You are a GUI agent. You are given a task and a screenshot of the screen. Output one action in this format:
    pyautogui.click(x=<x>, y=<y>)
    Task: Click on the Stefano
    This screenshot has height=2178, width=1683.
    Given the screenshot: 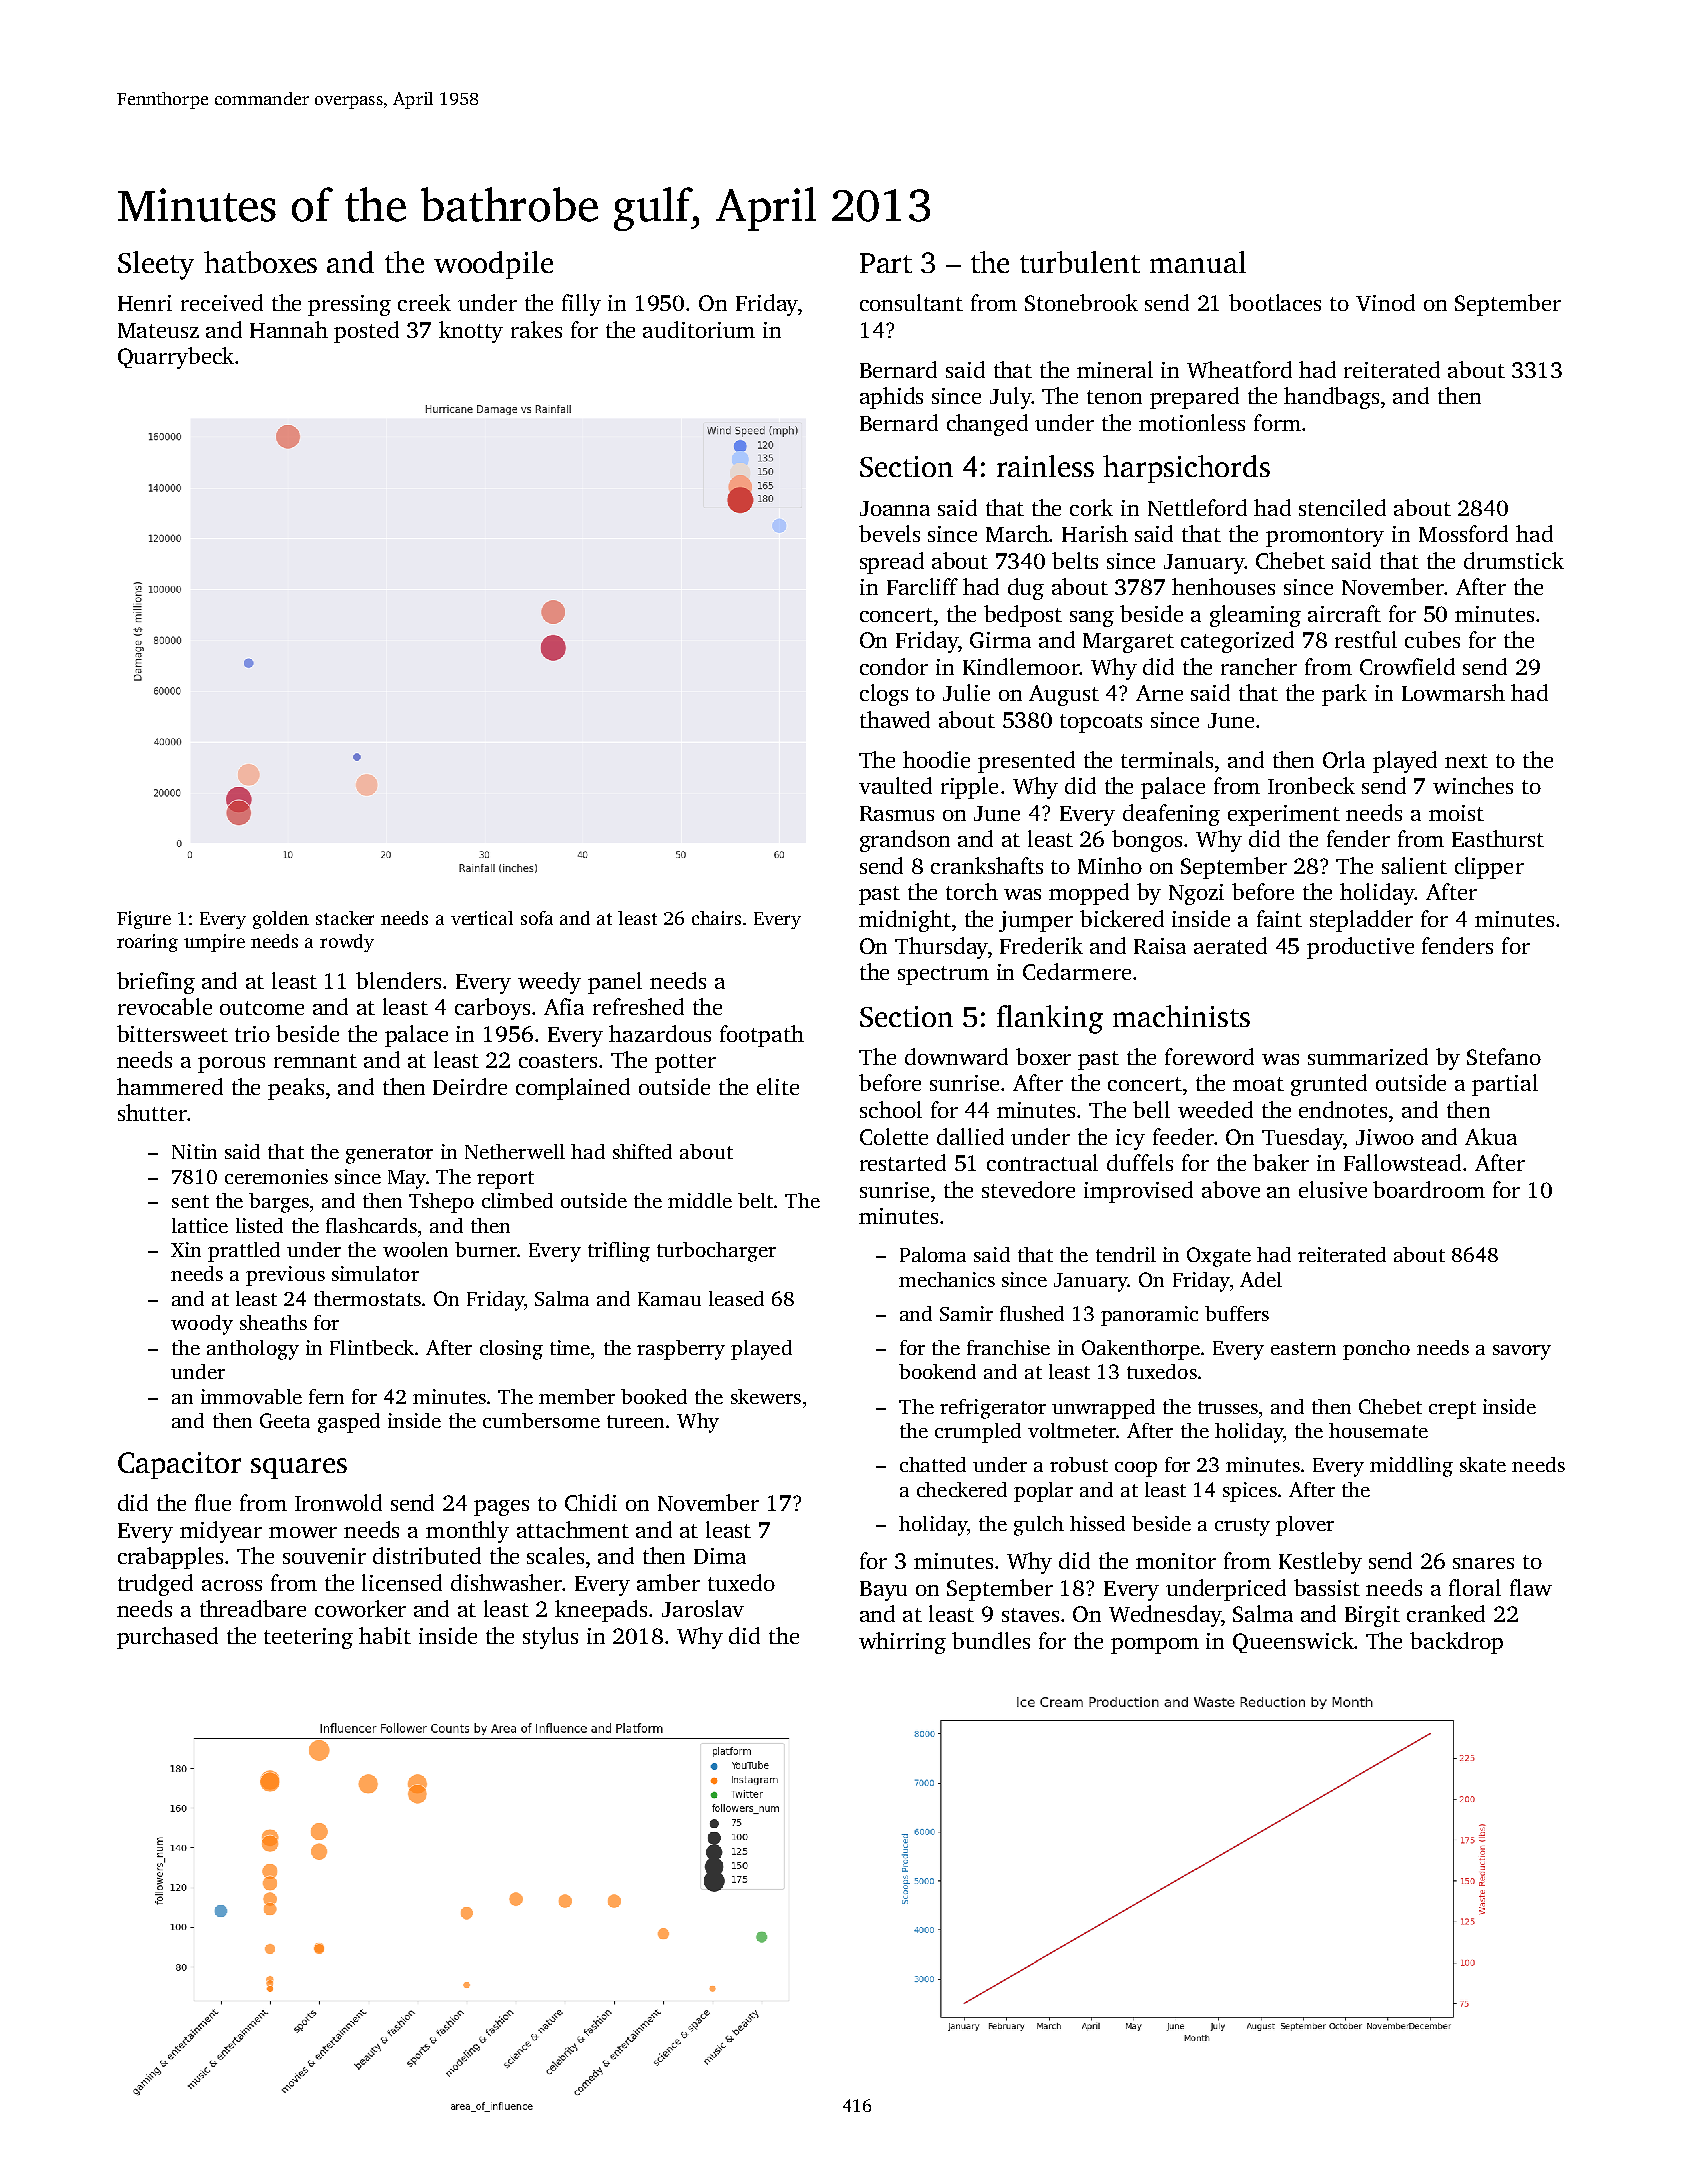 What is the action you would take?
    pyautogui.click(x=1504, y=1056)
